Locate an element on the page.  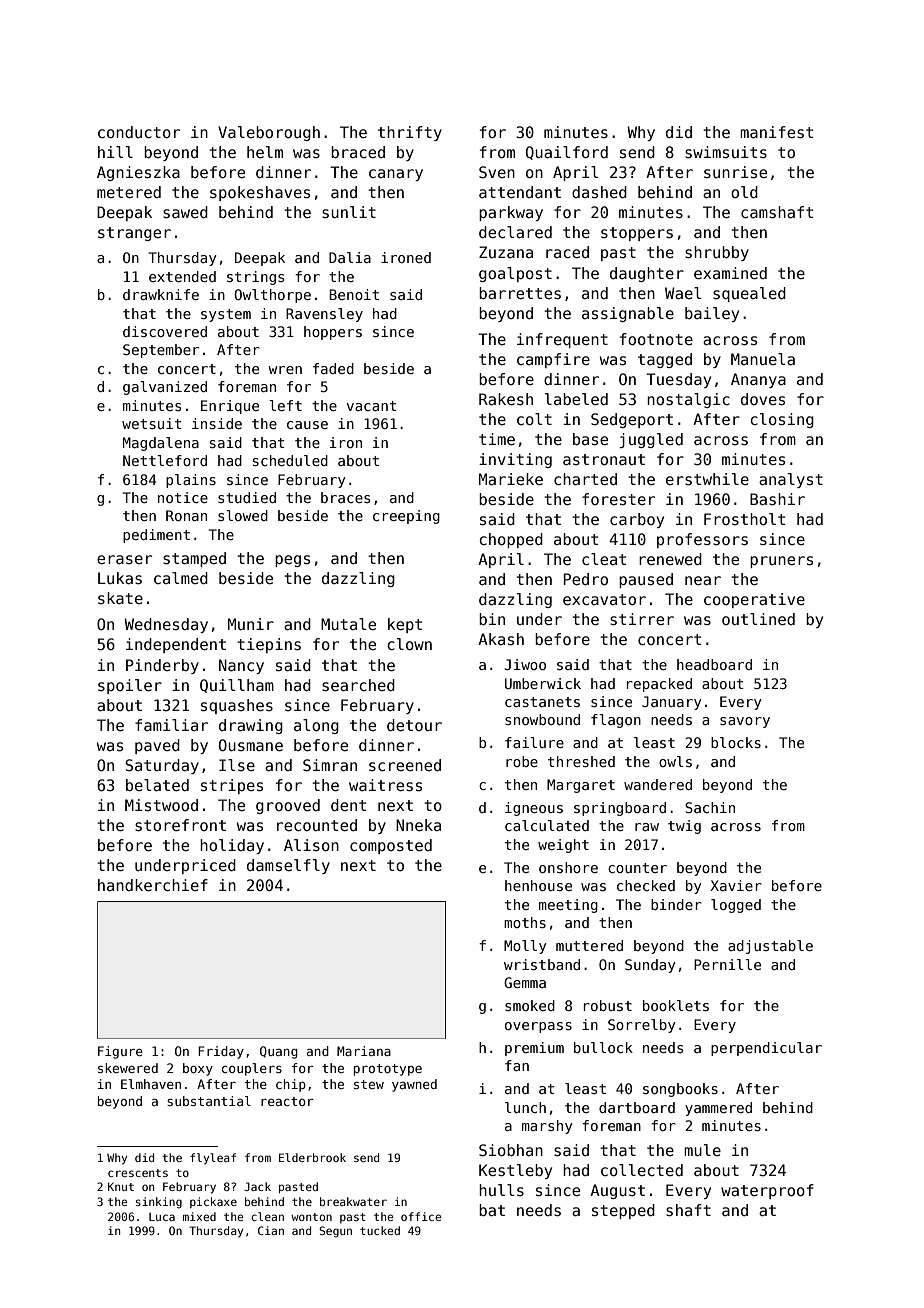
tucked is located at coordinates (380, 1230).
